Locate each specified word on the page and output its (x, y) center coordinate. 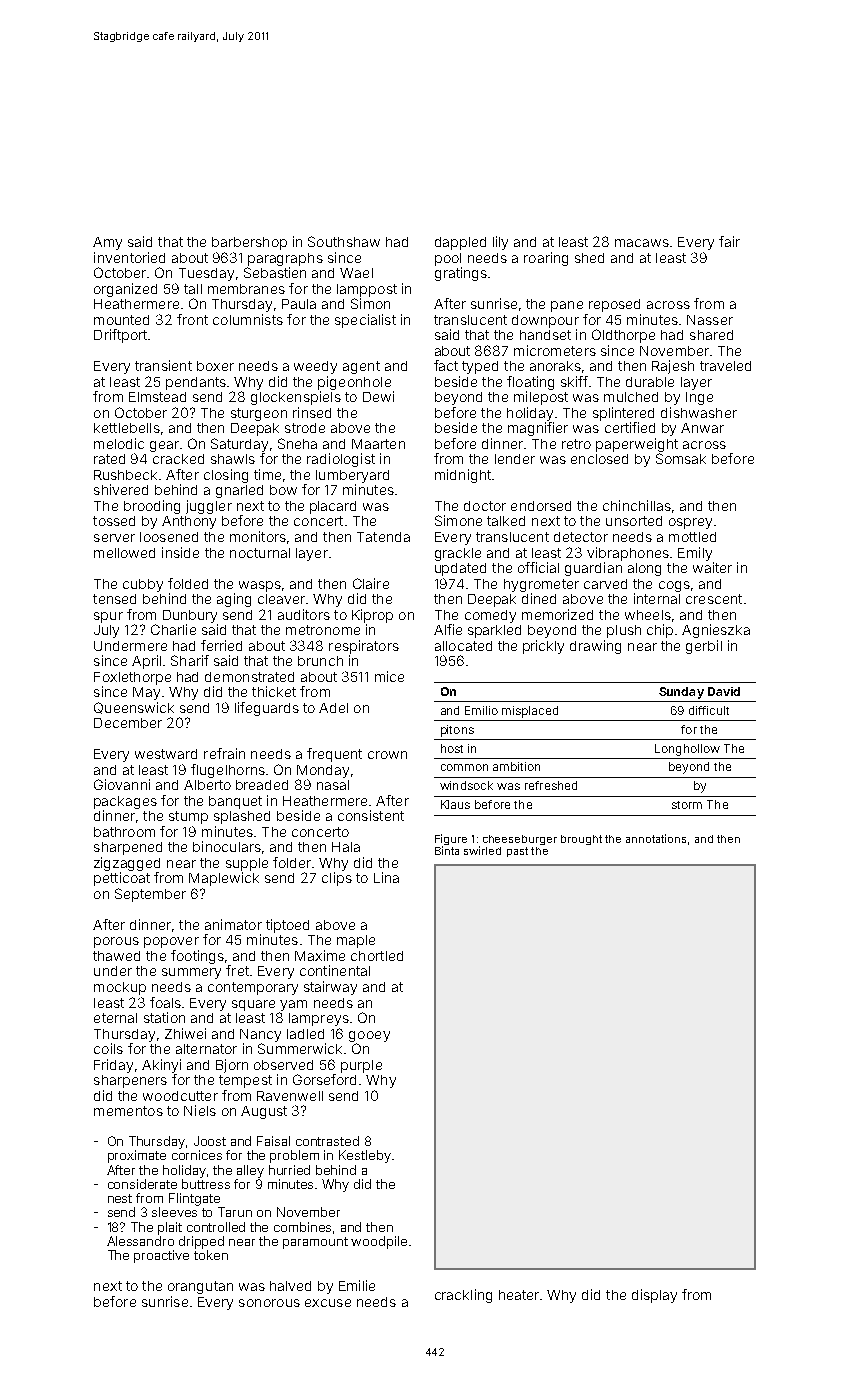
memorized (557, 614)
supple (247, 864)
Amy (107, 243)
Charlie (173, 629)
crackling (463, 1296)
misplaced (530, 712)
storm (687, 805)
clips (337, 879)
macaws (642, 243)
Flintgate (194, 1199)
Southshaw (344, 241)
